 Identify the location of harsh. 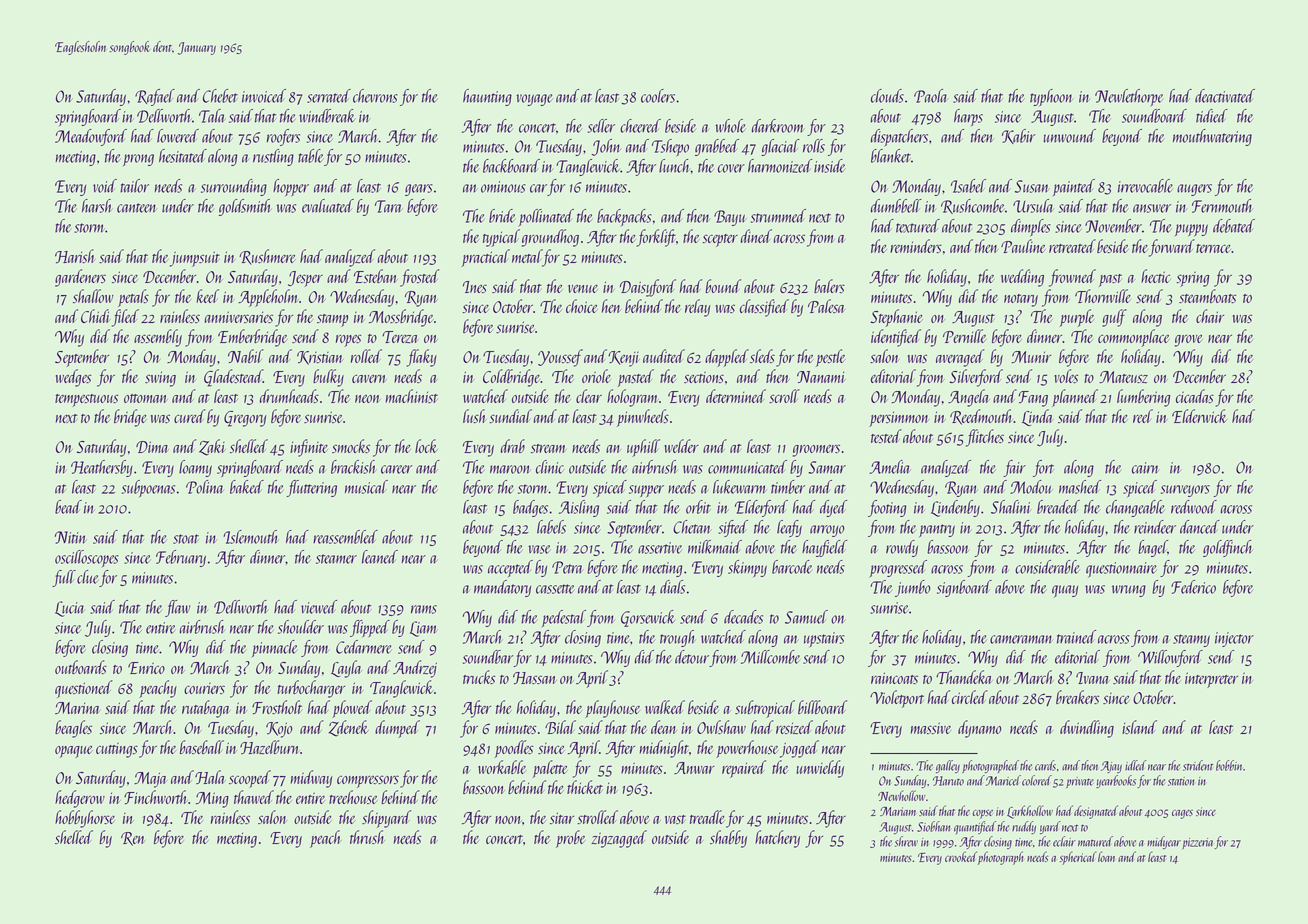
(96, 206).
